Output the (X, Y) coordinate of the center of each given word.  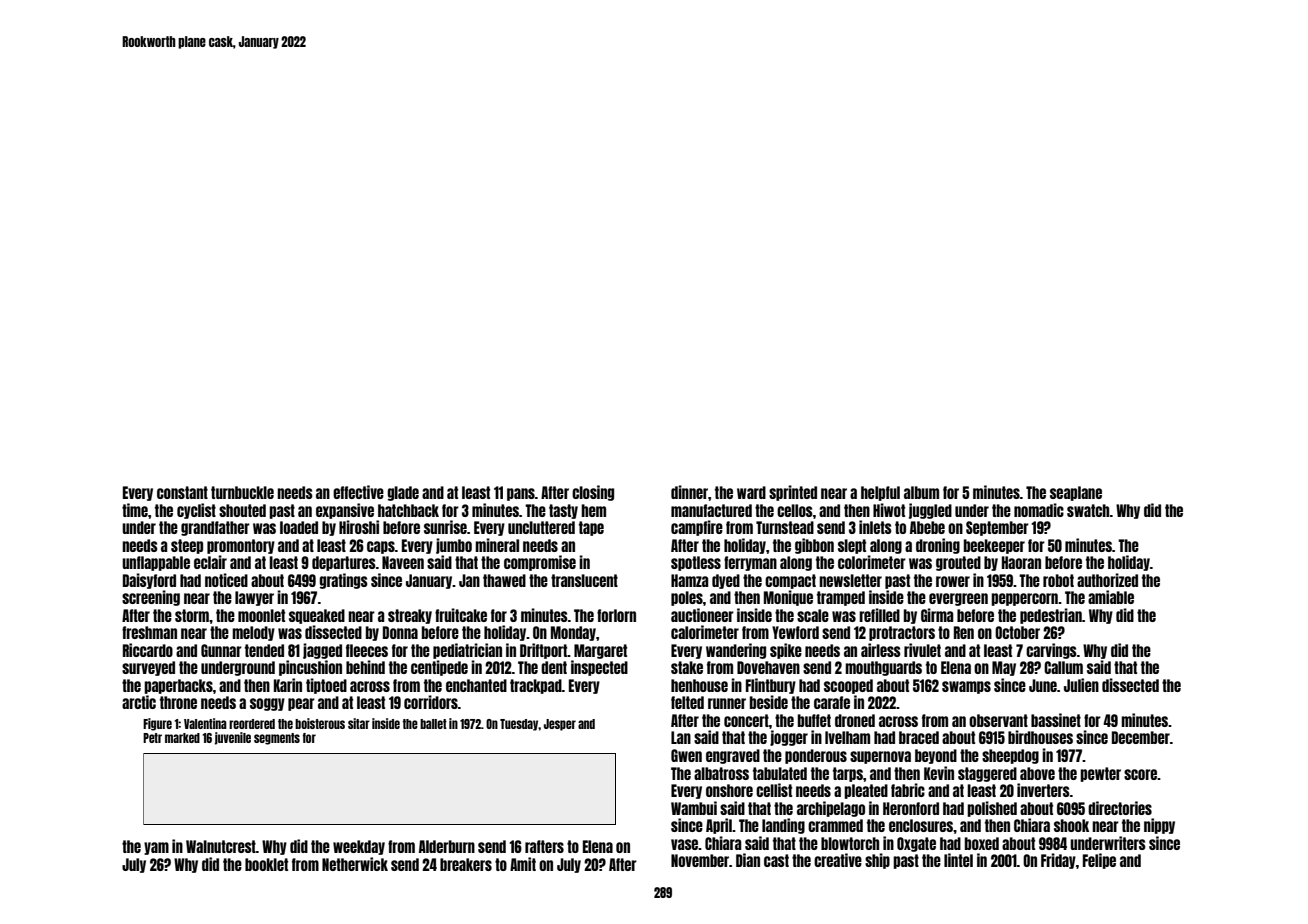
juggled (930, 511)
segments (277, 739)
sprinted (793, 493)
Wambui (694, 808)
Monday (573, 633)
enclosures (921, 825)
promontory (241, 546)
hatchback (408, 510)
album (921, 492)
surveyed (148, 668)
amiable (1111, 597)
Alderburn (447, 846)
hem (593, 510)
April (719, 826)
